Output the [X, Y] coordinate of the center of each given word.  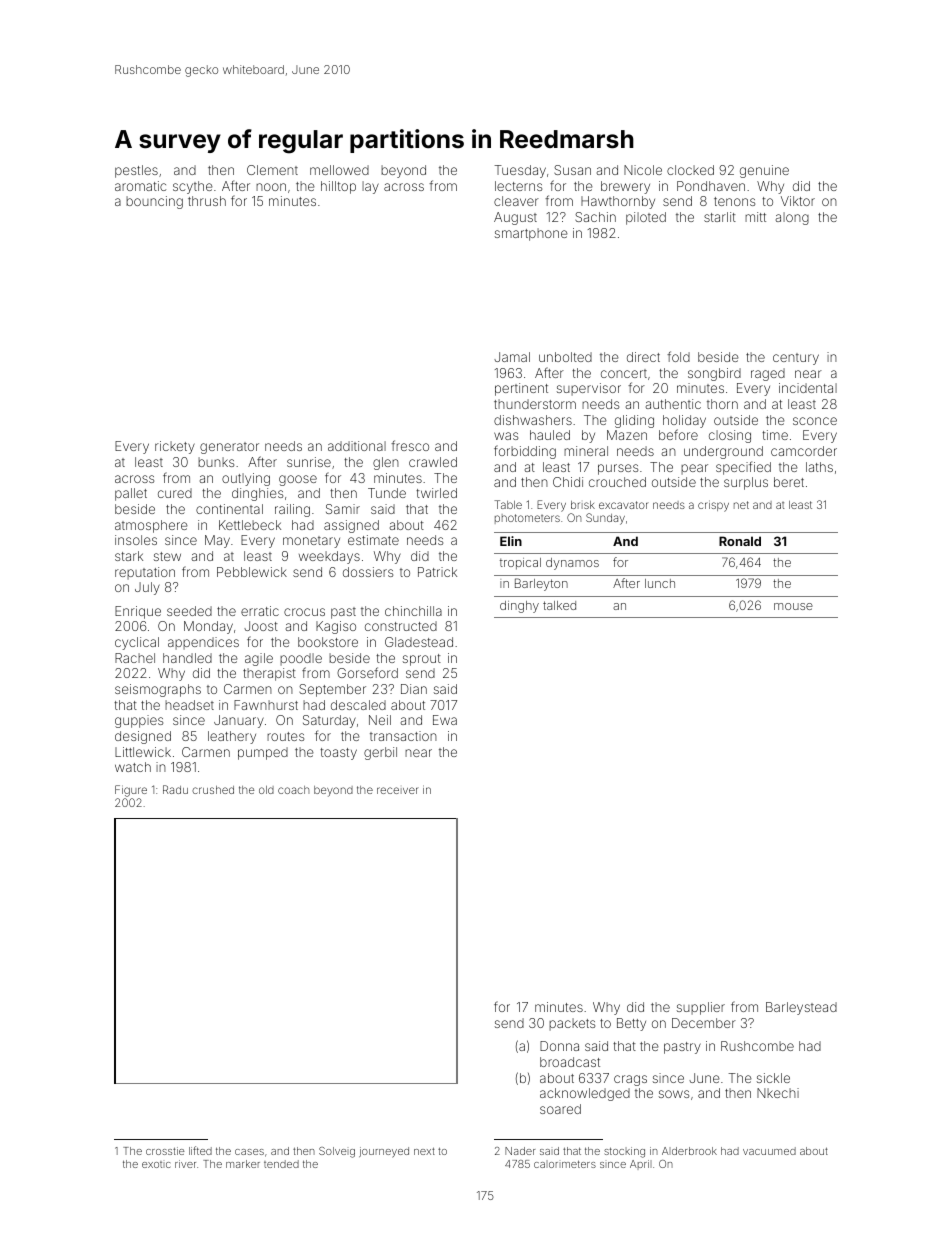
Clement [272, 170]
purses [618, 469]
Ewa [445, 720]
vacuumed [769, 1151]
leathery [232, 737]
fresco [410, 445]
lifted [200, 1150]
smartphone [531, 234]
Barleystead [801, 1008]
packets [572, 1024]
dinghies [257, 494]
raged [768, 374]
